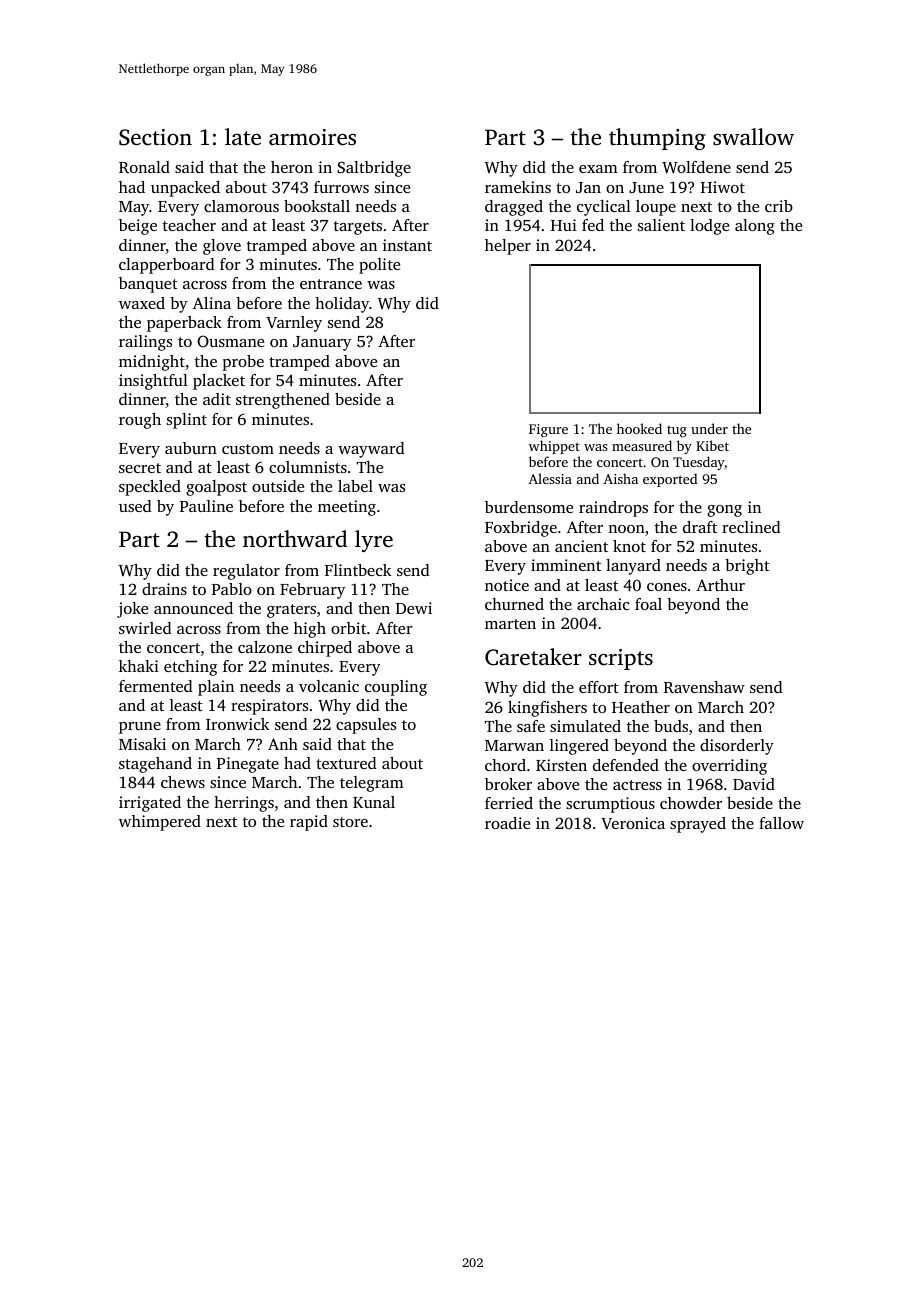  What do you see at coordinates (374, 169) in the screenshot?
I see `Saltbridge` at bounding box center [374, 169].
